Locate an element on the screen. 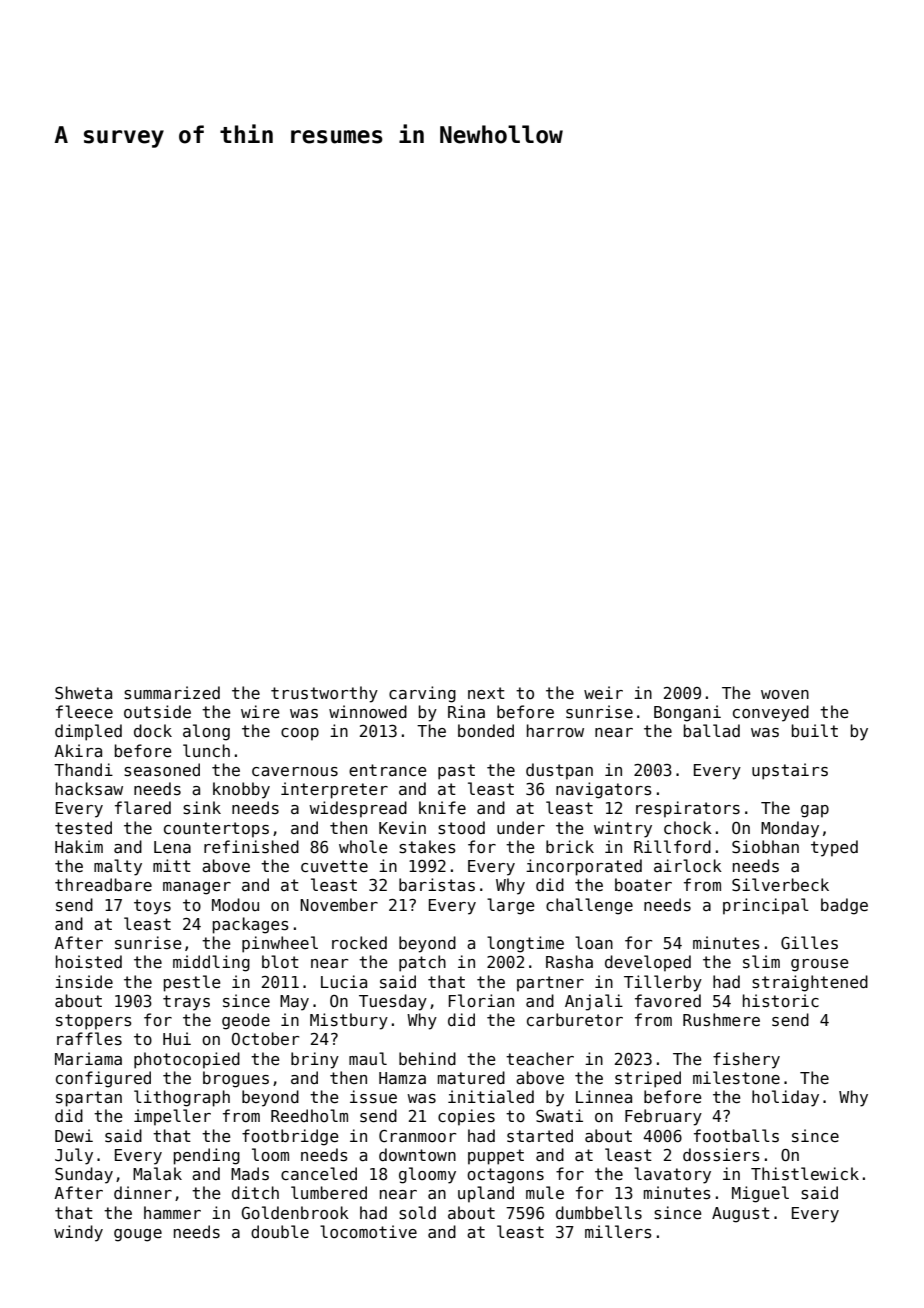 The image size is (924, 1308). behind is located at coordinates (427, 1058).
